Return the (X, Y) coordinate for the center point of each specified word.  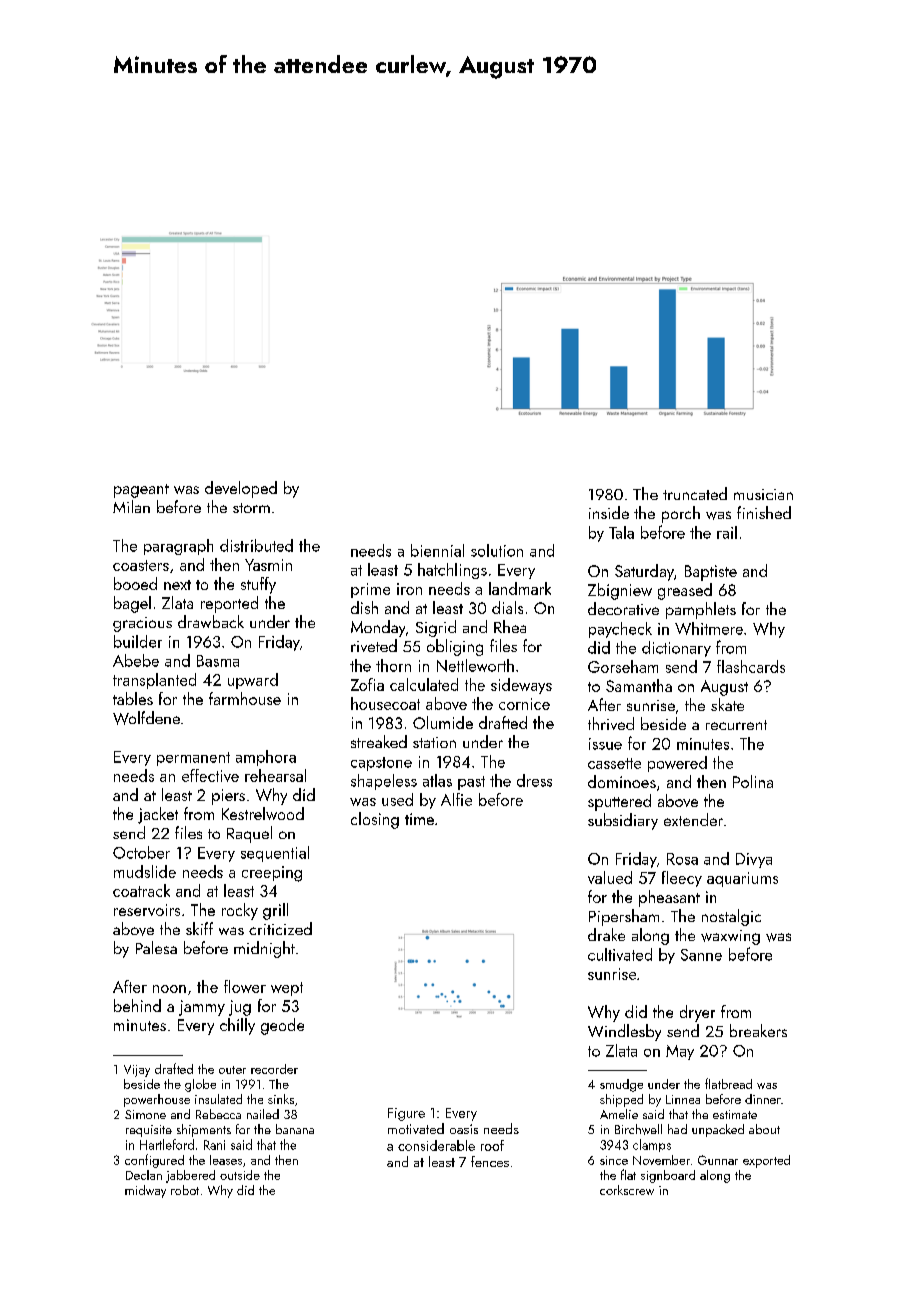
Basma (218, 661)
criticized (280, 928)
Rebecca (218, 1114)
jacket (158, 815)
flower (245, 986)
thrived (611, 723)
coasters (141, 565)
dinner (763, 1099)
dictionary (676, 649)
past (471, 783)
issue (605, 744)
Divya (754, 860)
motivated (416, 1128)
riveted (374, 645)
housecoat (385, 703)
